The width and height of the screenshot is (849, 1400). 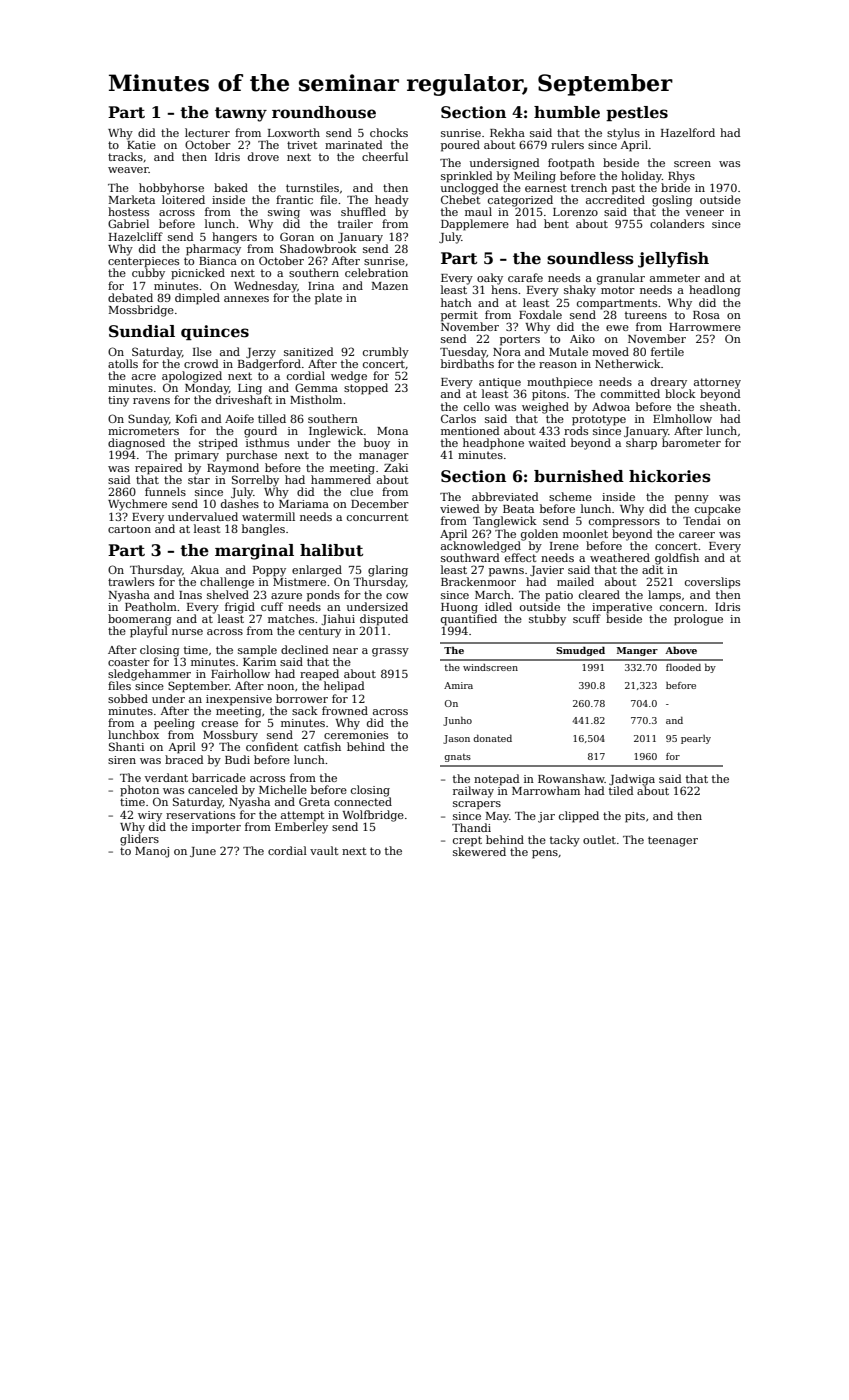 I want to click on maul, so click(x=478, y=211).
